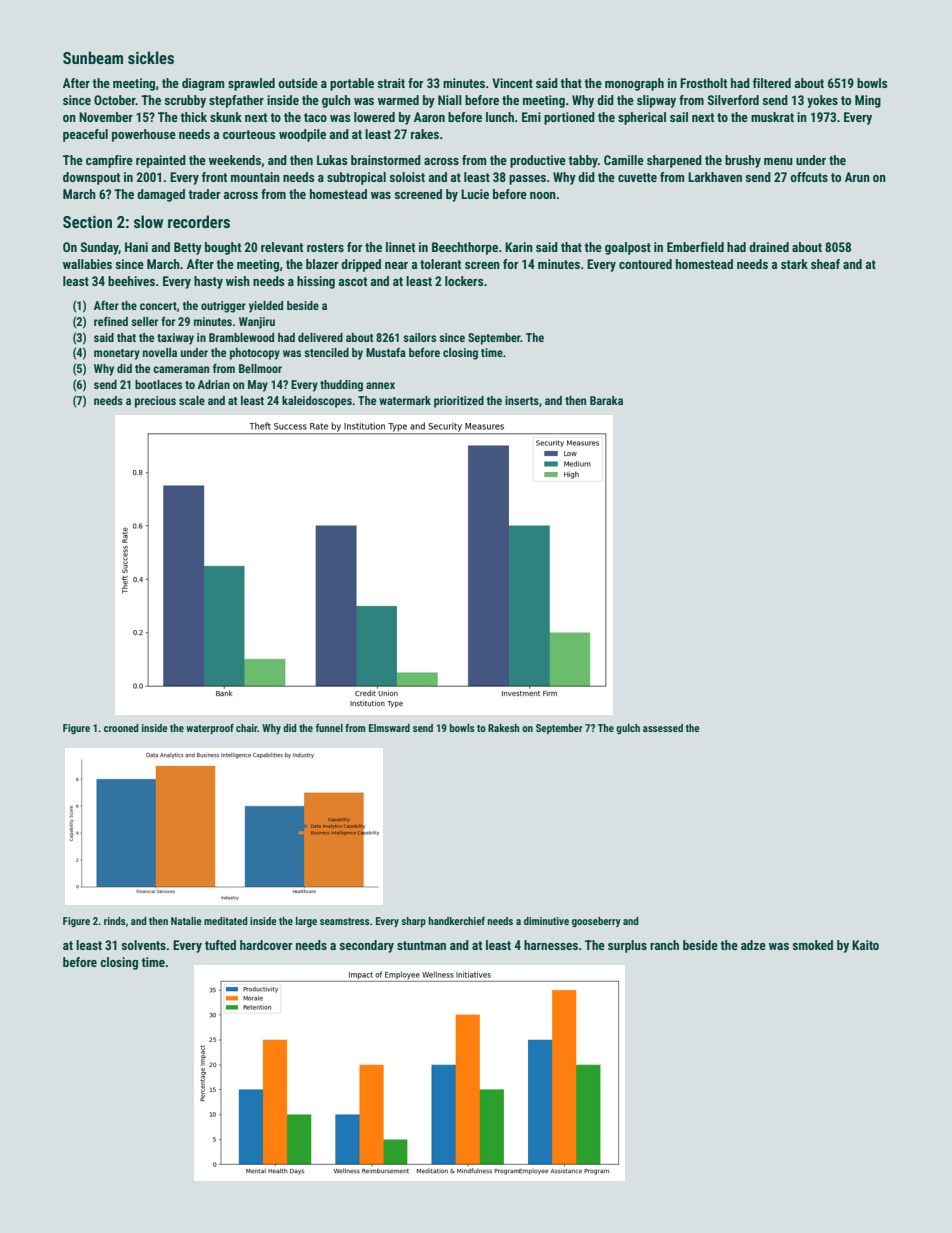 This image has width=952, height=1233. I want to click on Niall, so click(450, 100).
